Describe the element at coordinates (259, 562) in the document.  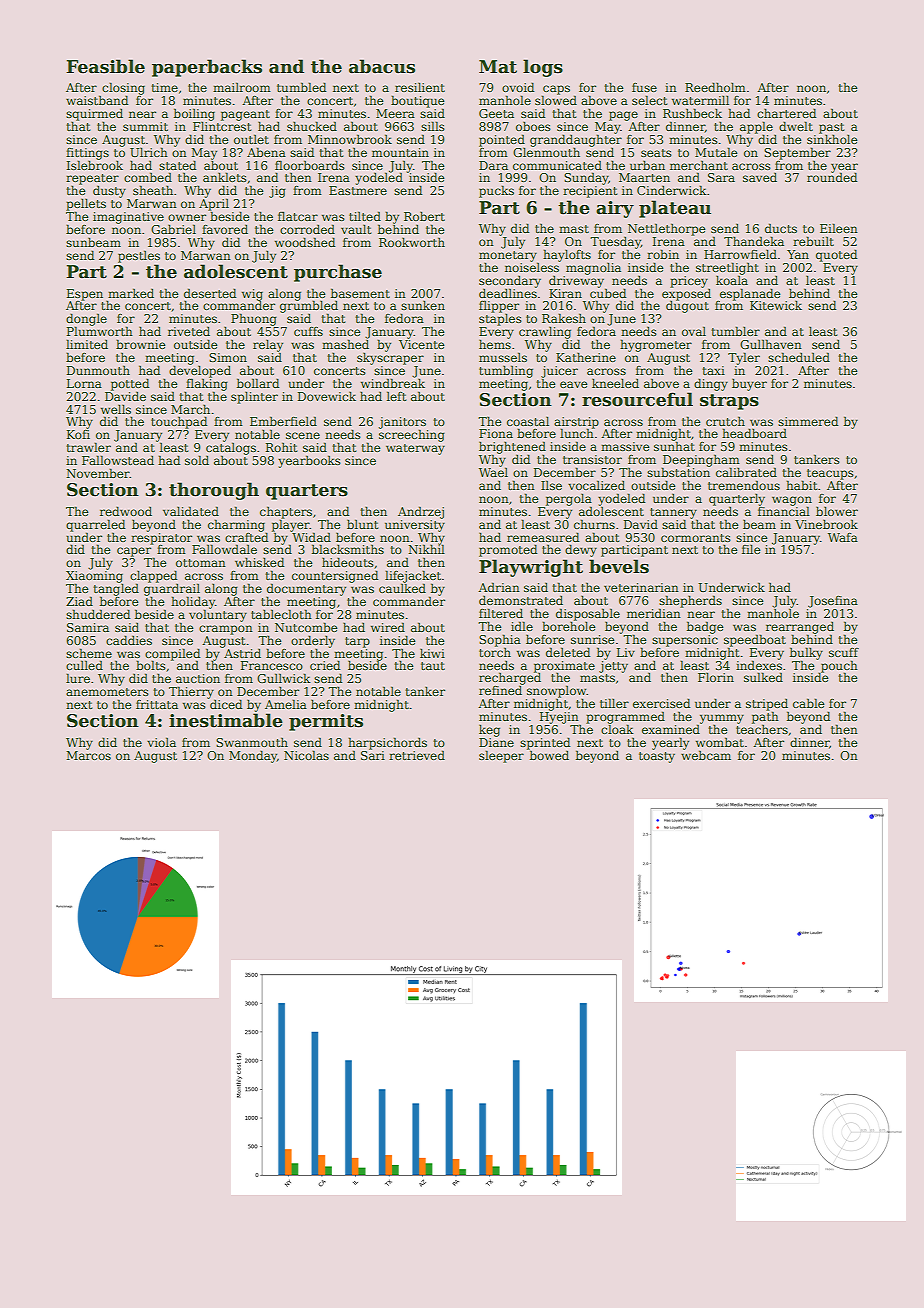
I see `whisked` at that location.
